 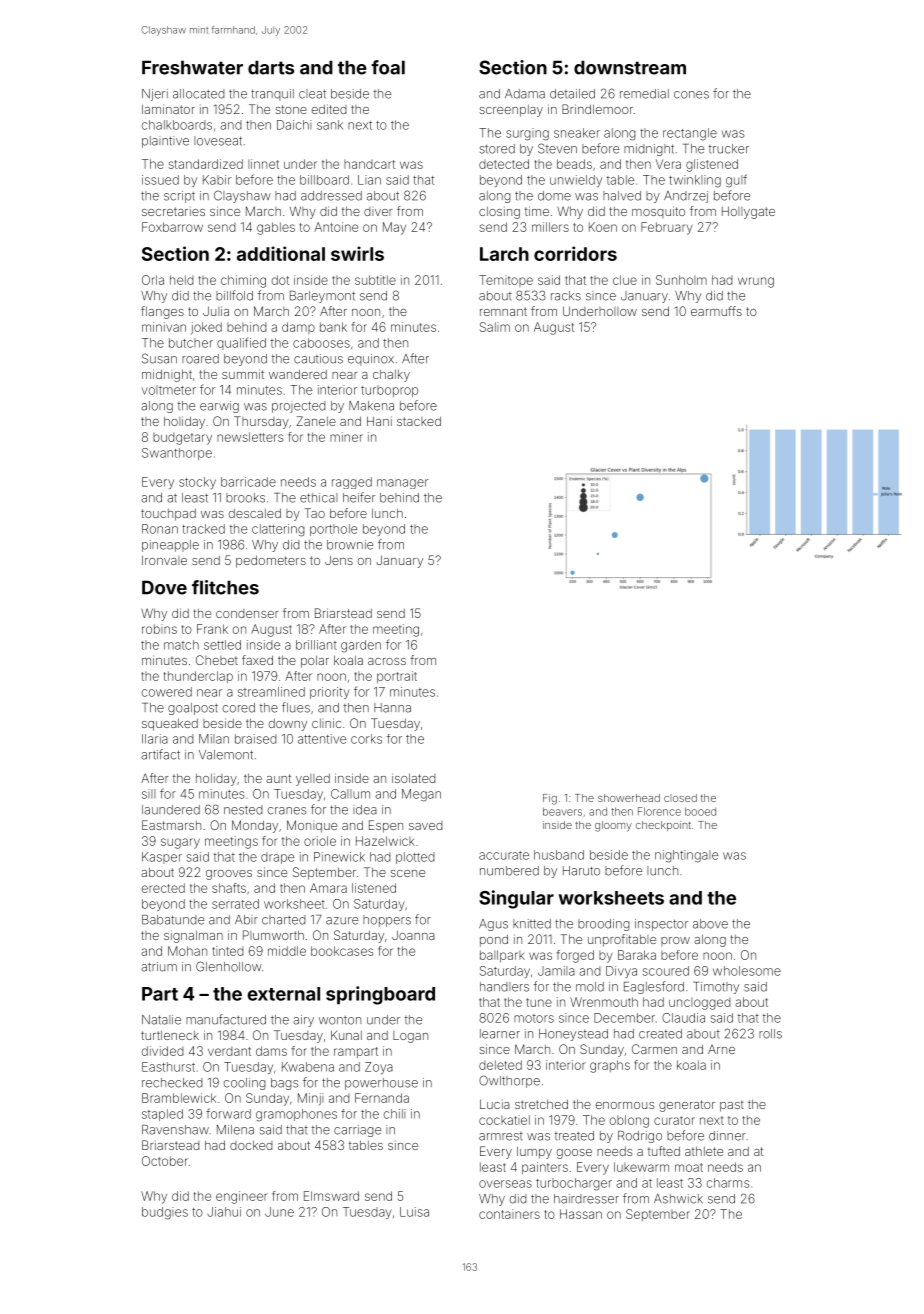 What do you see at coordinates (550, 799) in the screenshot?
I see `Fig` at bounding box center [550, 799].
